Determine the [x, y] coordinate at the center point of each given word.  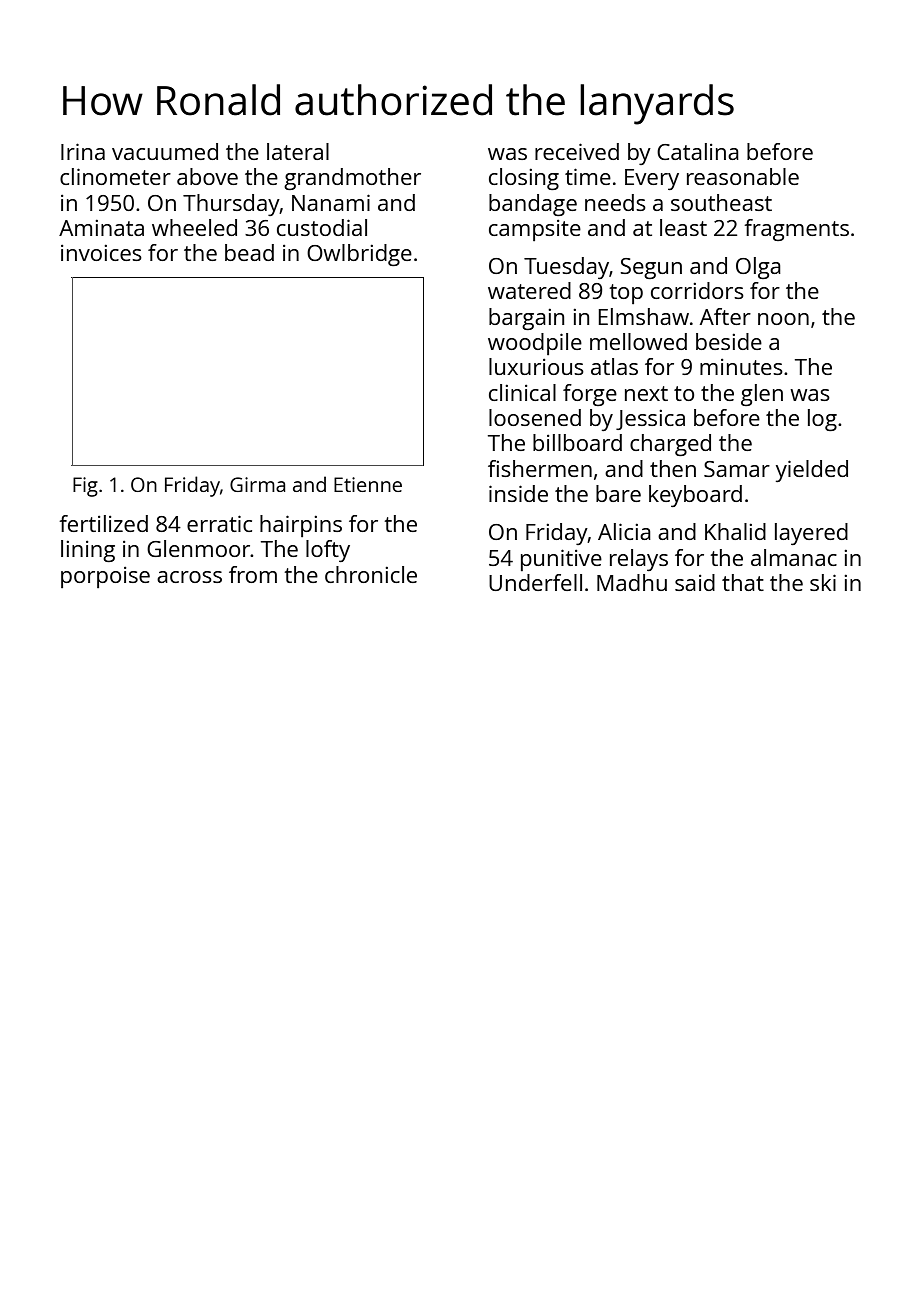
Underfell [535, 582]
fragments [796, 230]
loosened [535, 417]
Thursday [231, 205]
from [253, 574]
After [725, 316]
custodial [322, 227]
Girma [257, 484]
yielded [812, 471]
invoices [101, 253]
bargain [526, 319]
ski [823, 582]
